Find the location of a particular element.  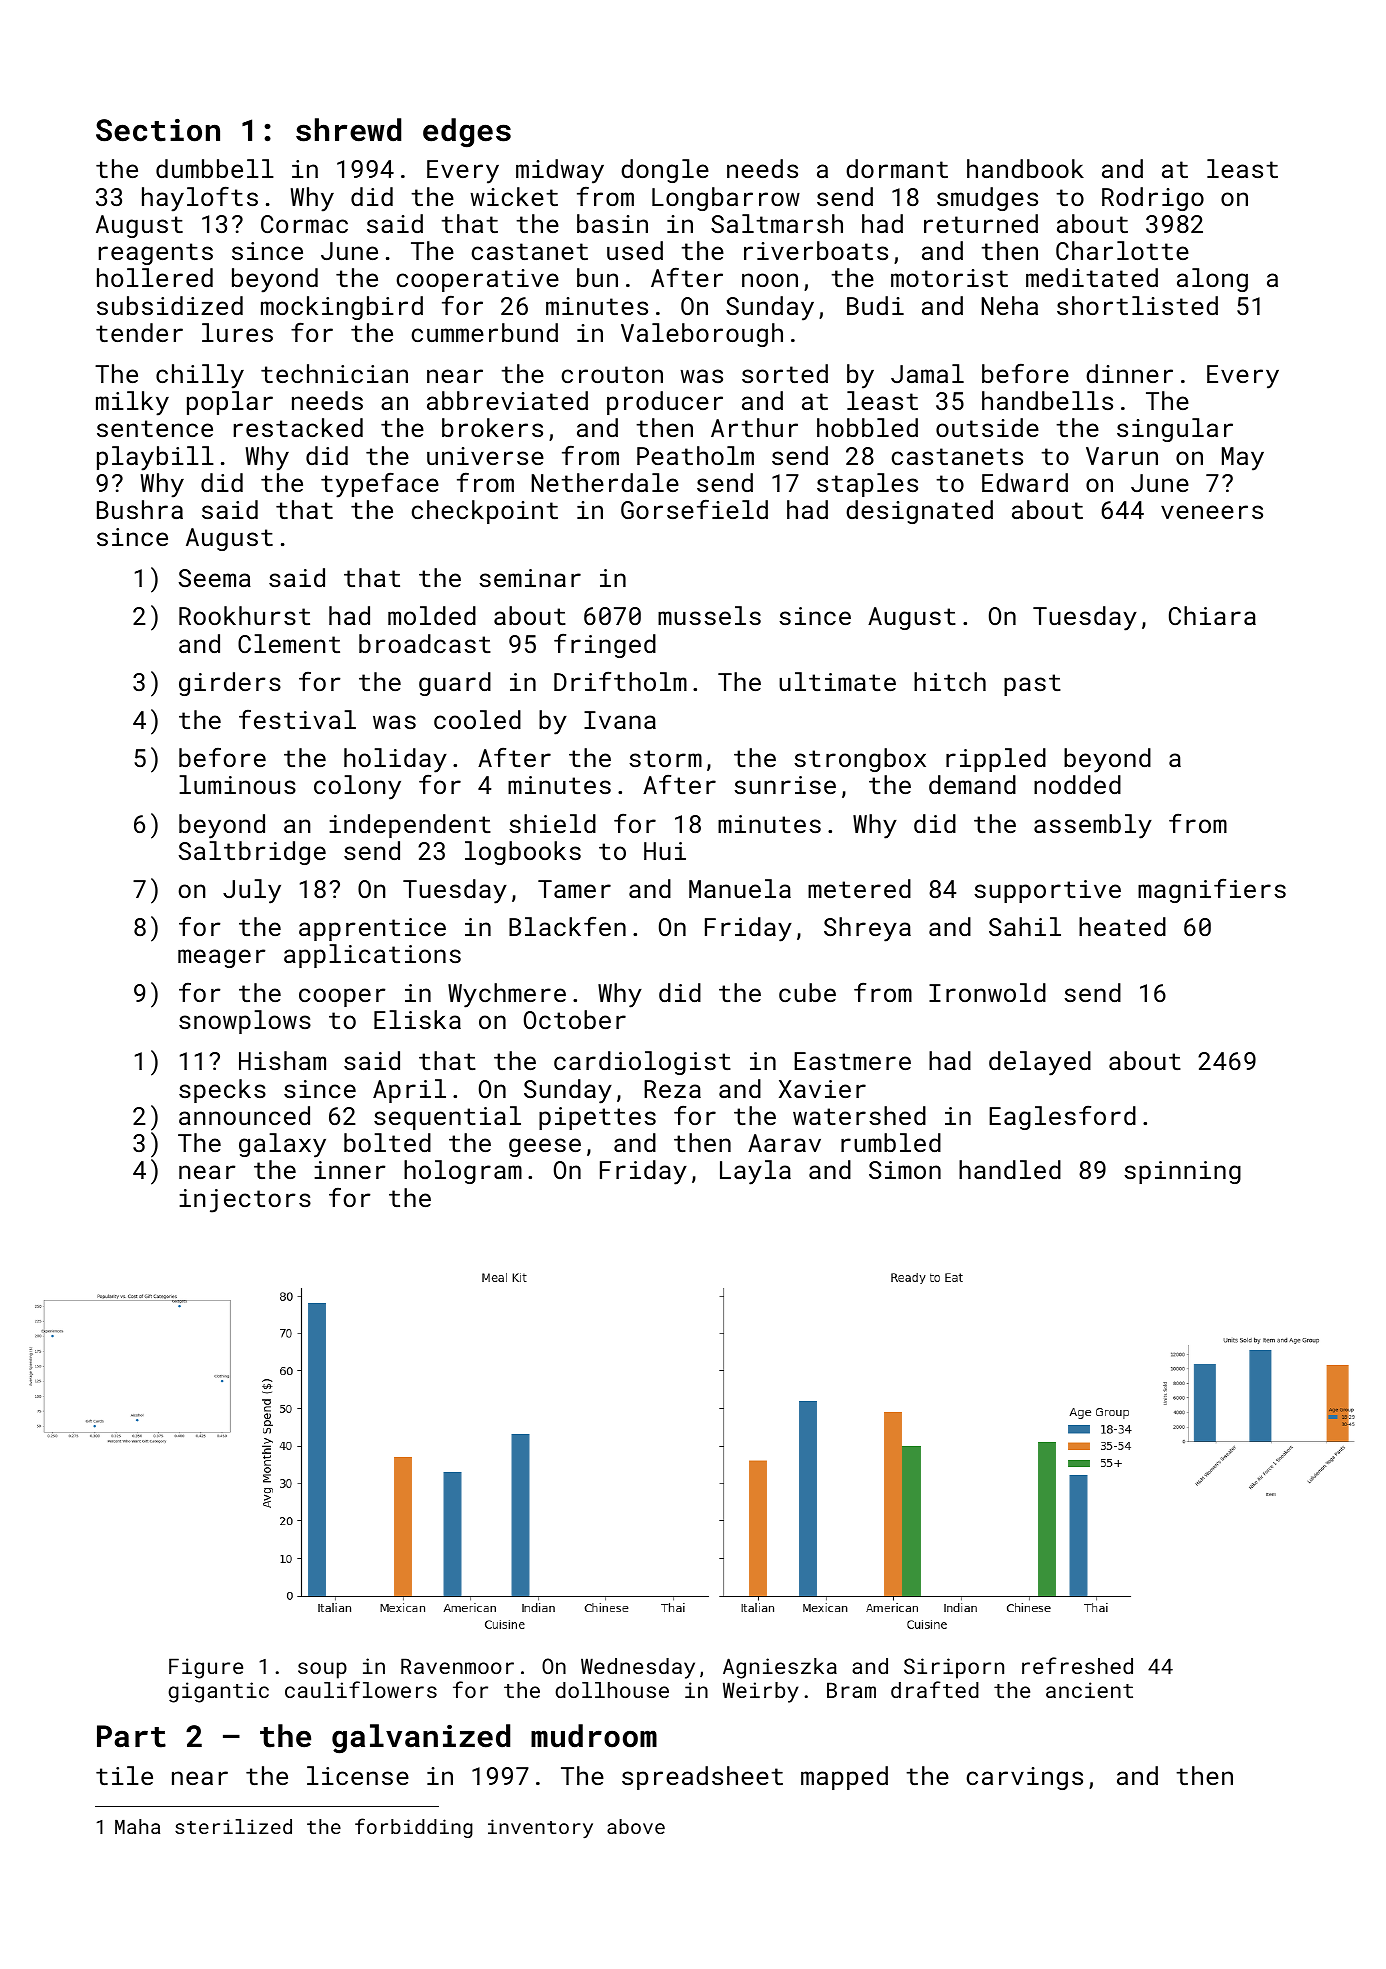

Agnieszka is located at coordinates (780, 1668).
